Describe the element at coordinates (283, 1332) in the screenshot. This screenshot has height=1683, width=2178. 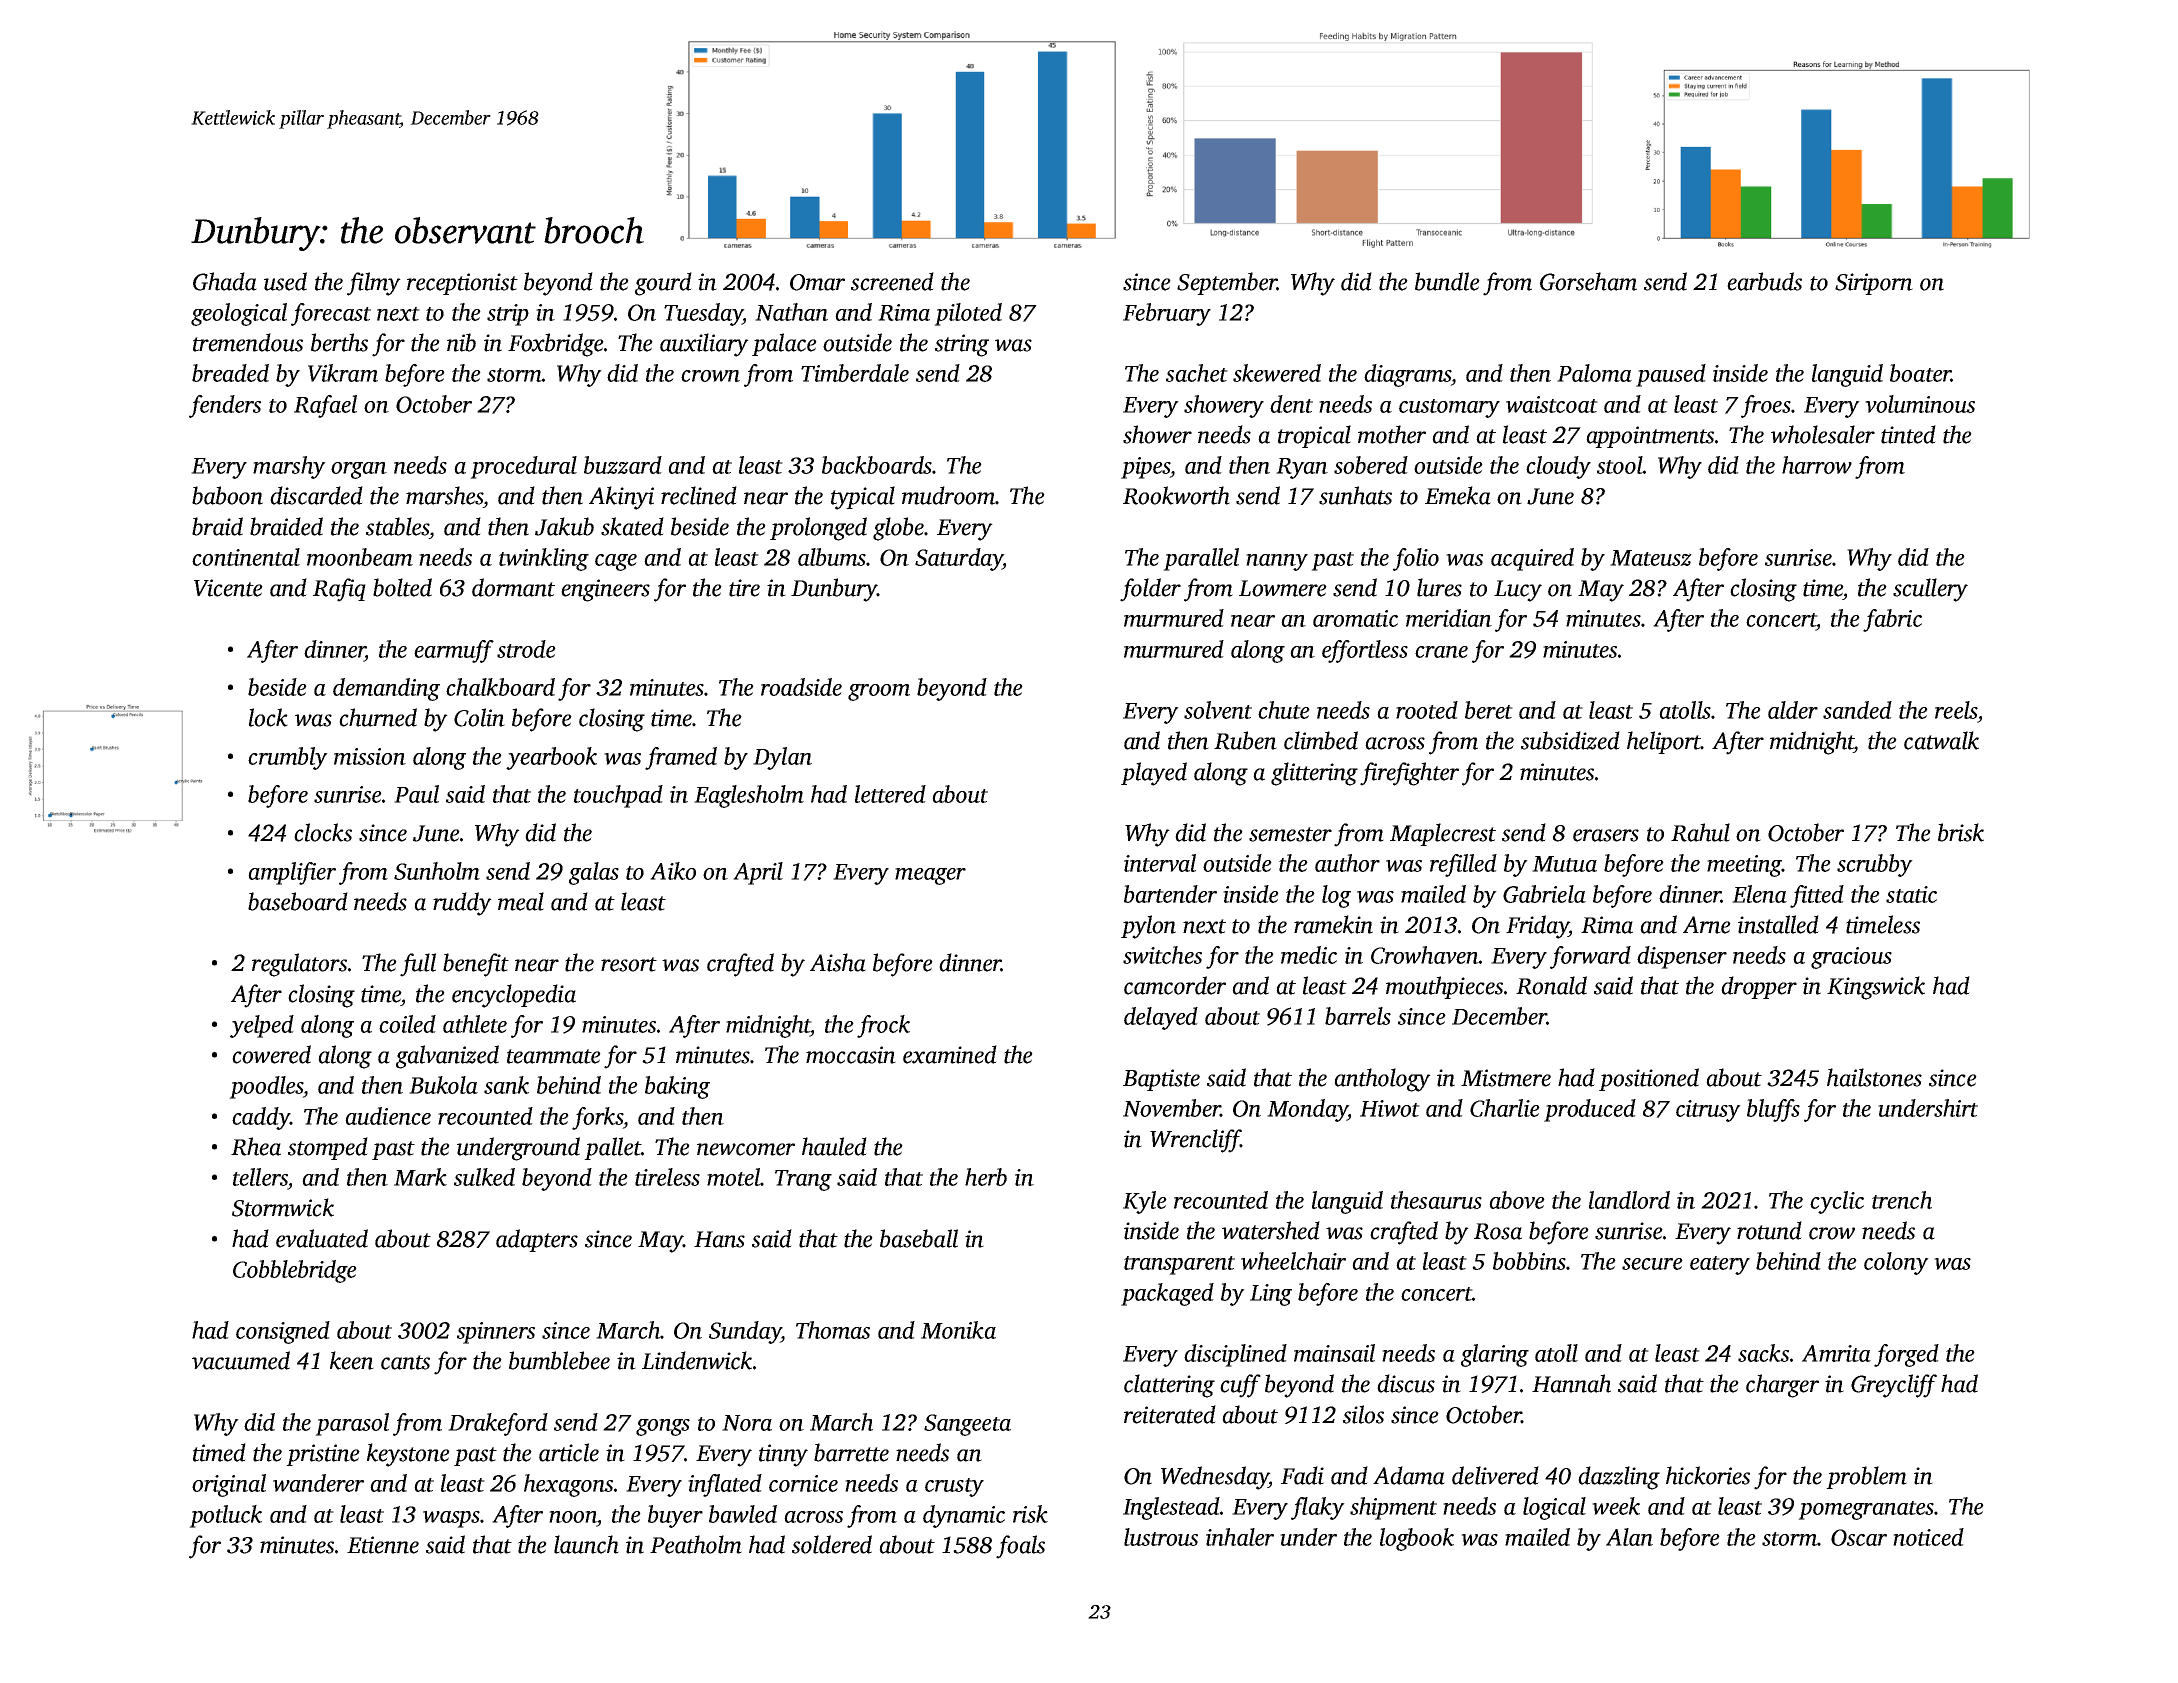
I see `consigned` at that location.
